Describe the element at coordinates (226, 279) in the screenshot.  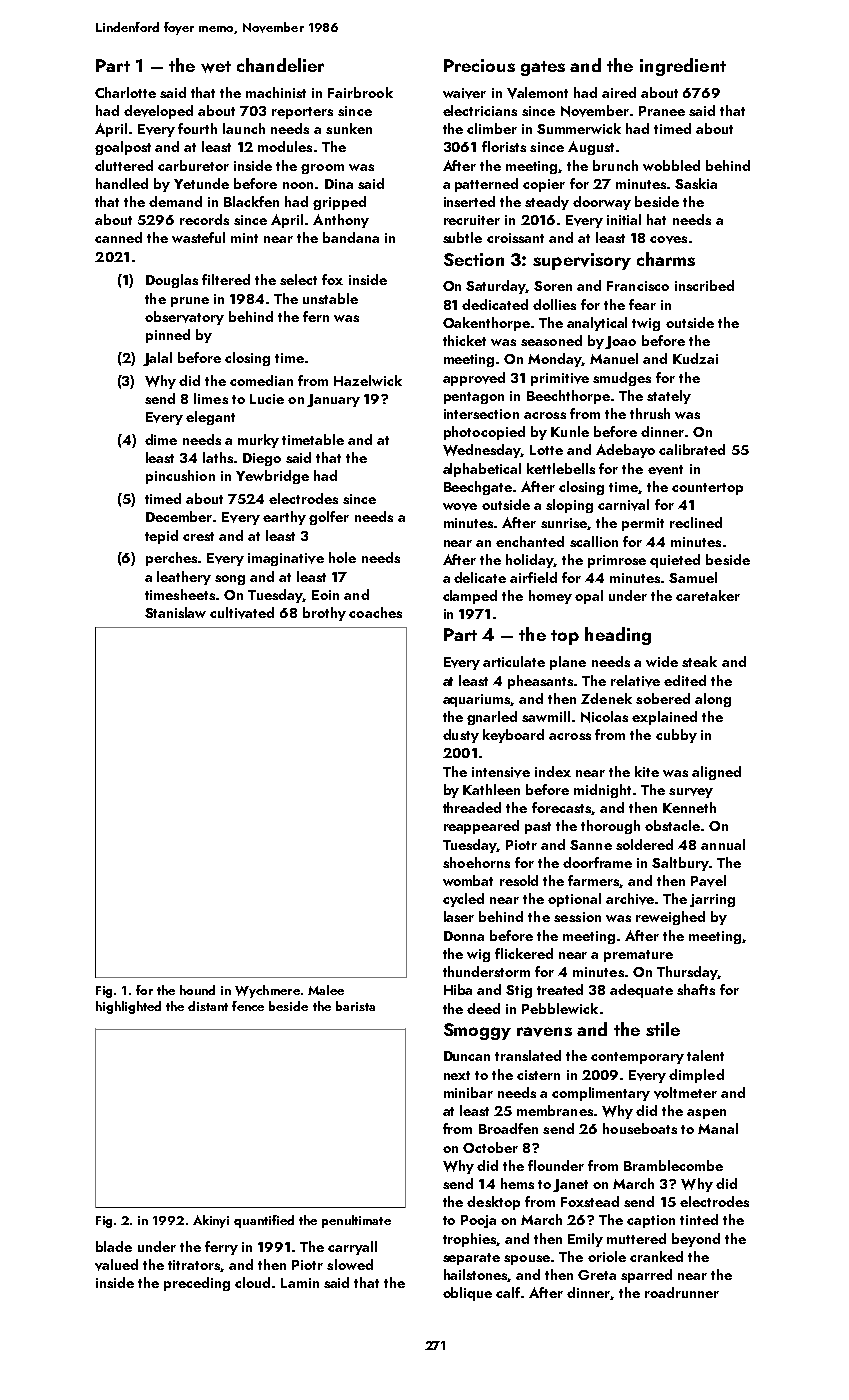
I see `filtered` at that location.
